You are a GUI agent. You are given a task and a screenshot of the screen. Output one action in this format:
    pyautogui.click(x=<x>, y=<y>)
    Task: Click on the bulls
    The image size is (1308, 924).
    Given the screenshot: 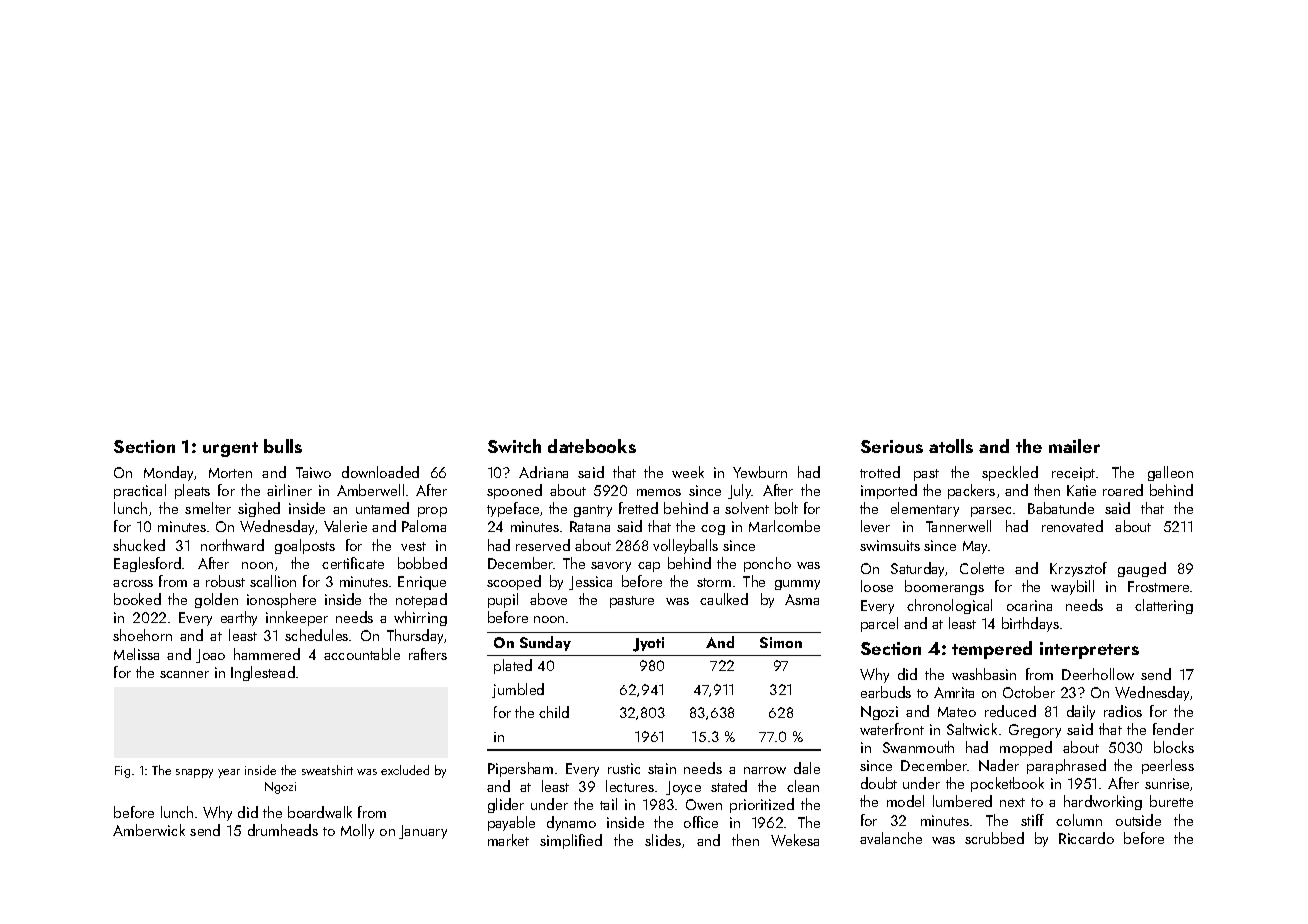 What is the action you would take?
    pyautogui.click(x=283, y=446)
